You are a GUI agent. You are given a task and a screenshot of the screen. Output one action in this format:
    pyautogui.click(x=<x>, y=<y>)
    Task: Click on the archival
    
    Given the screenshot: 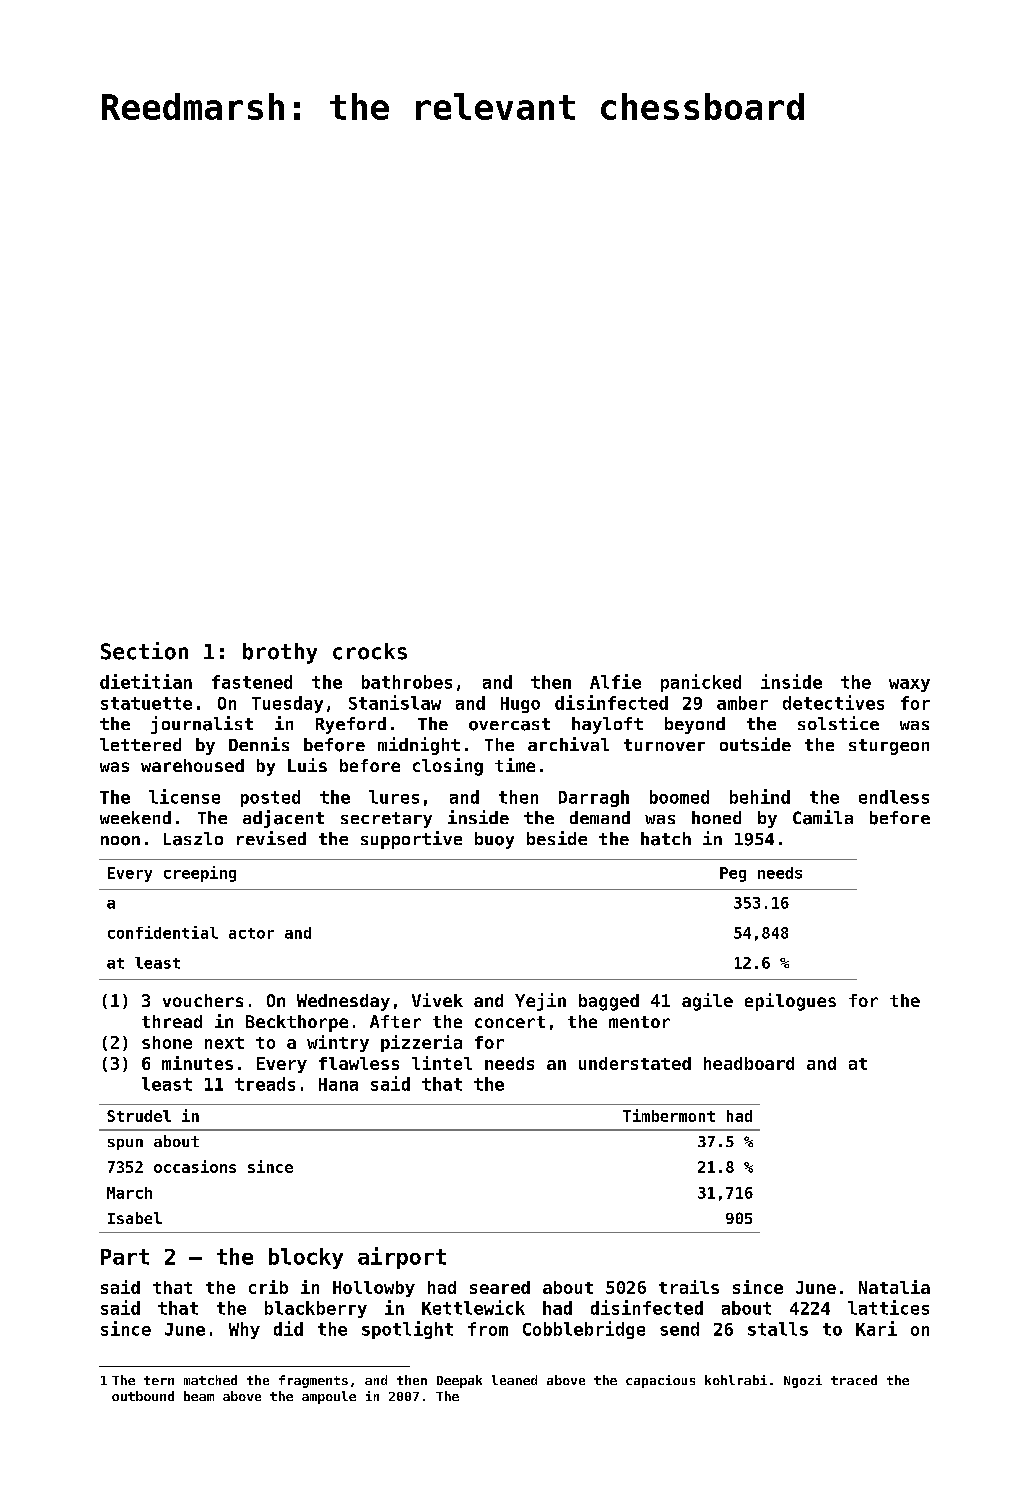 What is the action you would take?
    pyautogui.click(x=568, y=744)
